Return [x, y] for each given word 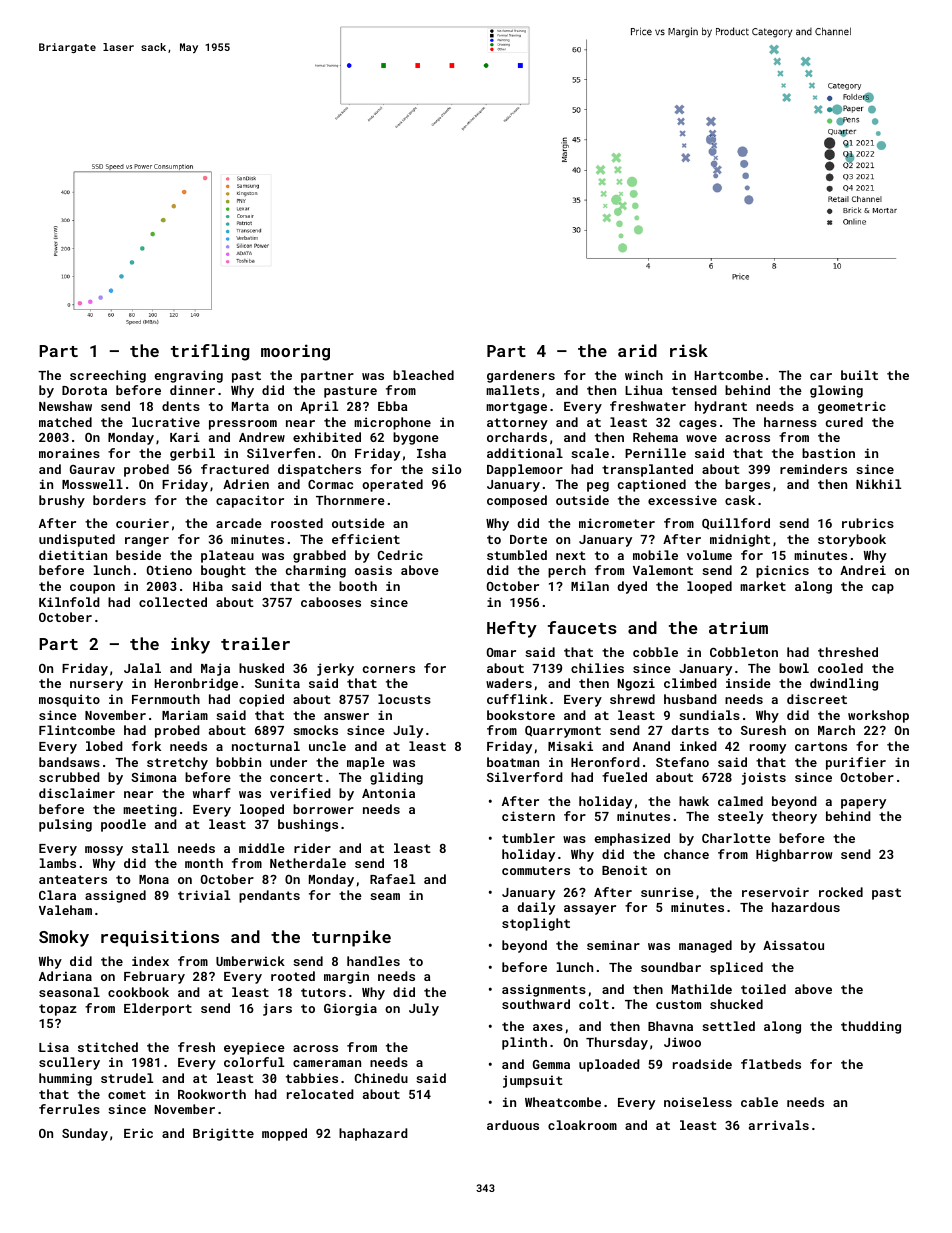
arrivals [779, 1125]
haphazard [373, 1134]
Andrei [863, 570]
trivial [204, 895]
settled [728, 1026]
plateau [227, 556]
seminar [613, 945]
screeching [108, 376]
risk [689, 350]
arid [637, 350]
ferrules [69, 1109]
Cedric [400, 555]
